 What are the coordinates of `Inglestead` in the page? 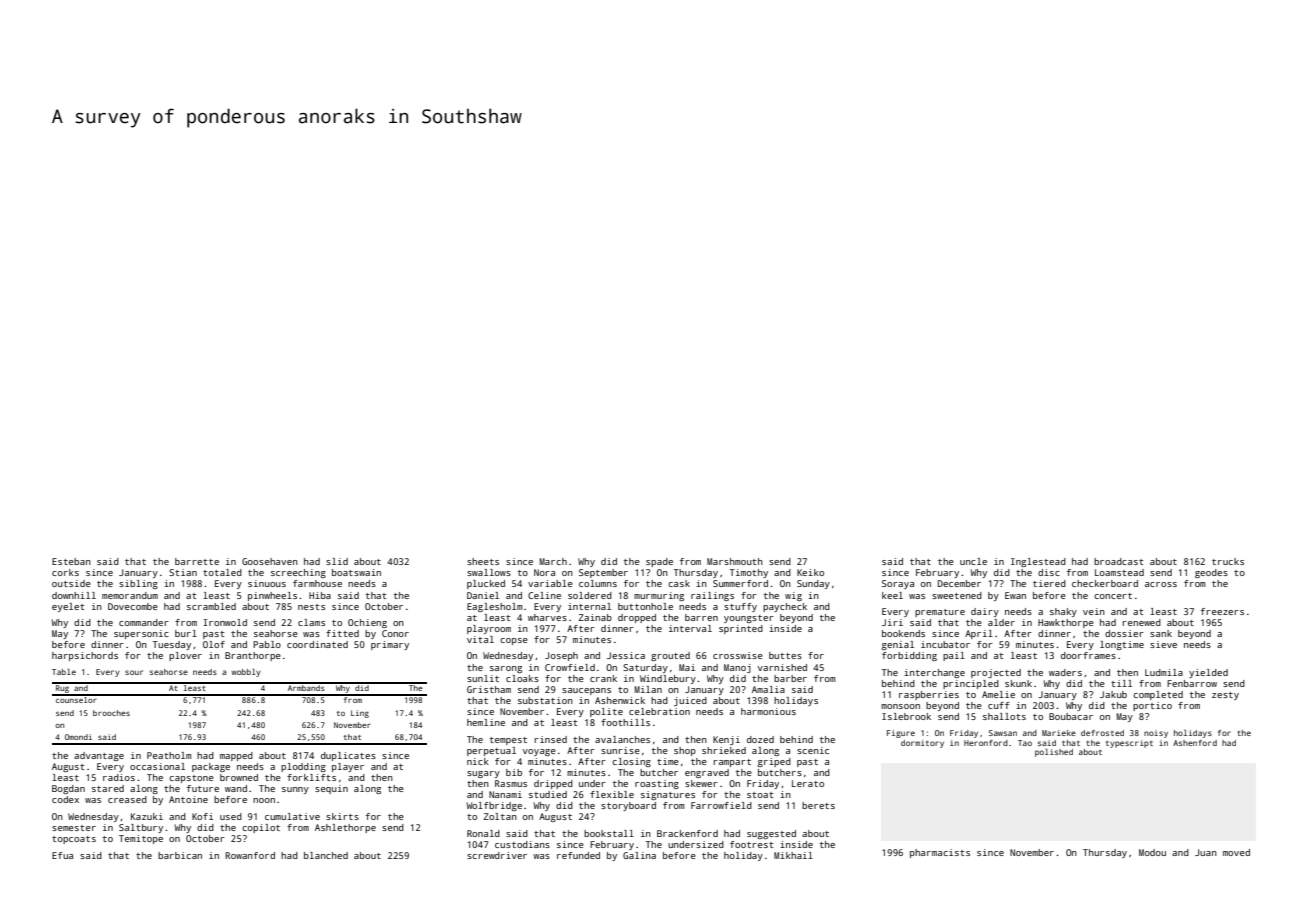 It's located at (1038, 562).
